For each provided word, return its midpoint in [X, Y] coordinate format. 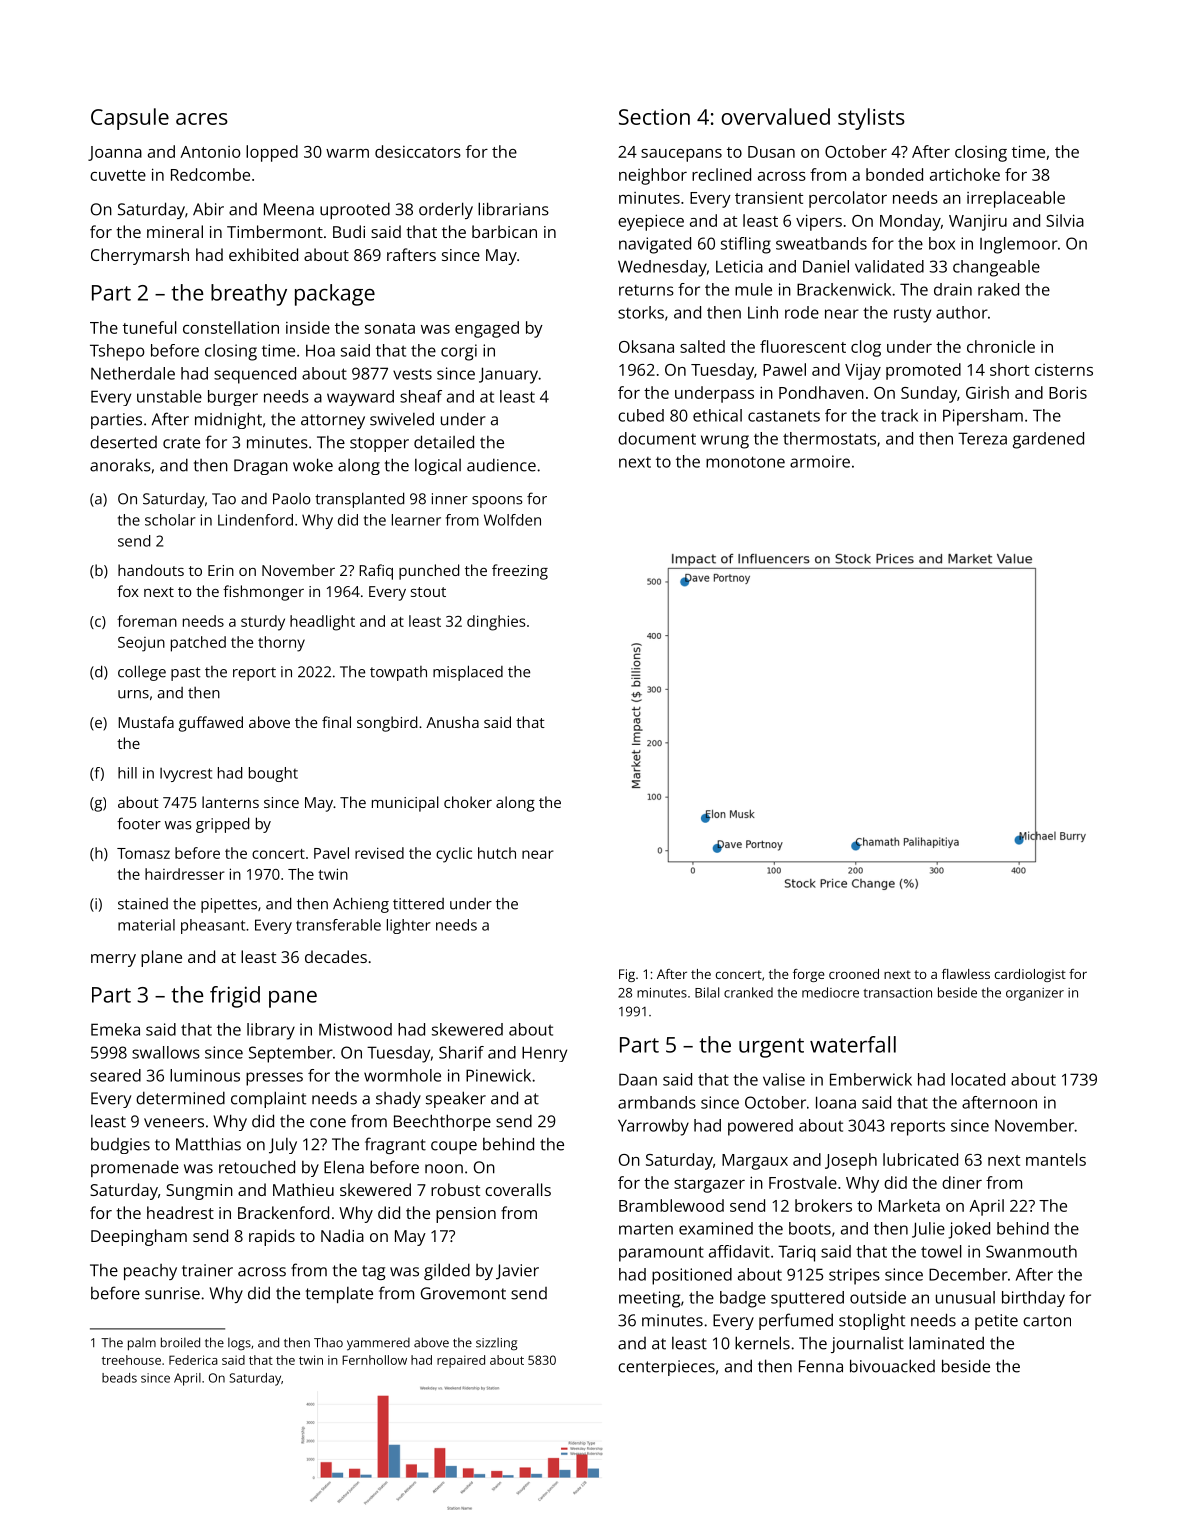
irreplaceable [1016, 199]
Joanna [115, 153]
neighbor [653, 176]
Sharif [461, 1052]
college [142, 673]
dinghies [496, 623]
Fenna [821, 1366]
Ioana [836, 1102]
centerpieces [666, 1368]
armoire [820, 461]
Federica [193, 1360]
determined [180, 1098]
